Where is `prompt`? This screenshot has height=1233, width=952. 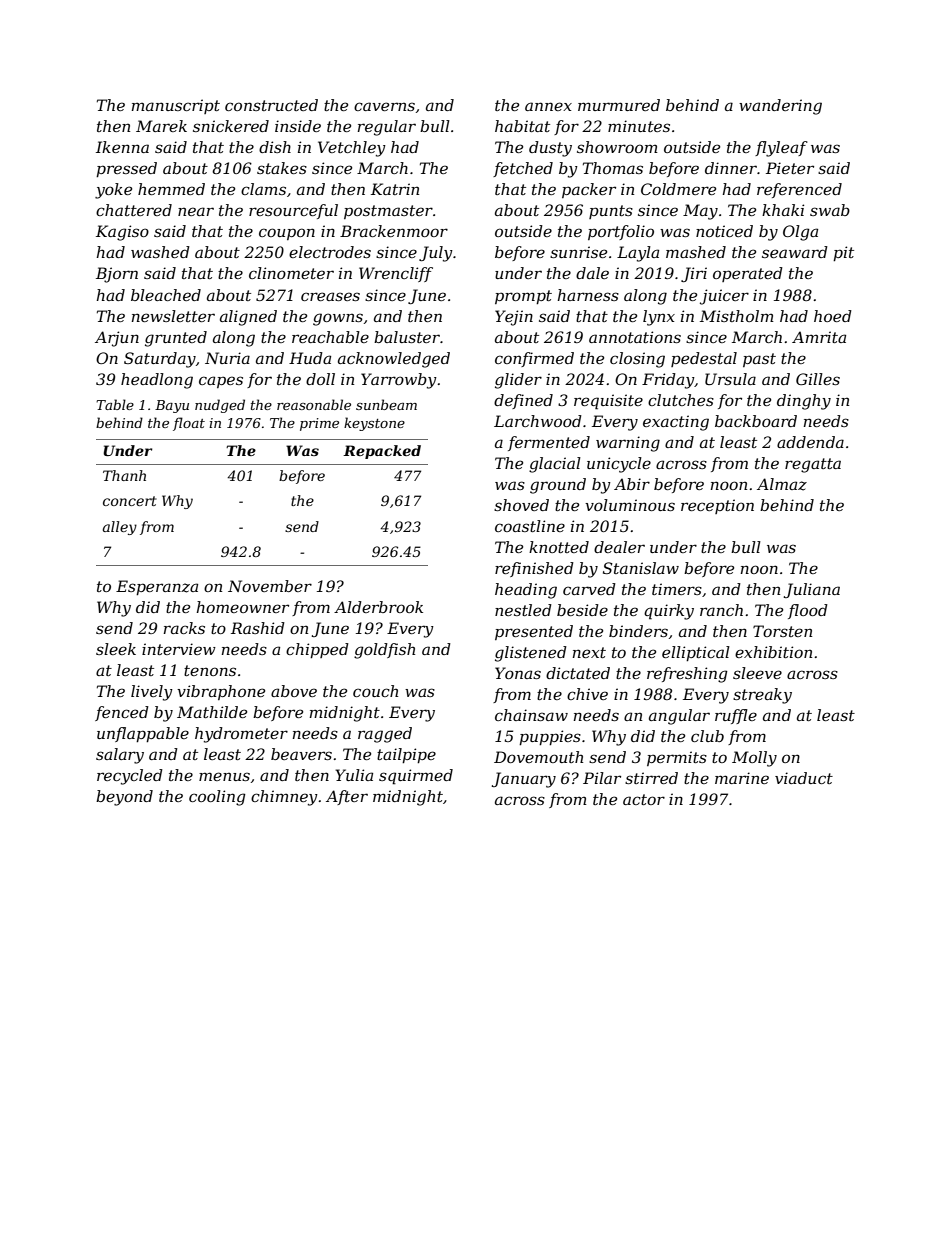 prompt is located at coordinates (523, 297).
